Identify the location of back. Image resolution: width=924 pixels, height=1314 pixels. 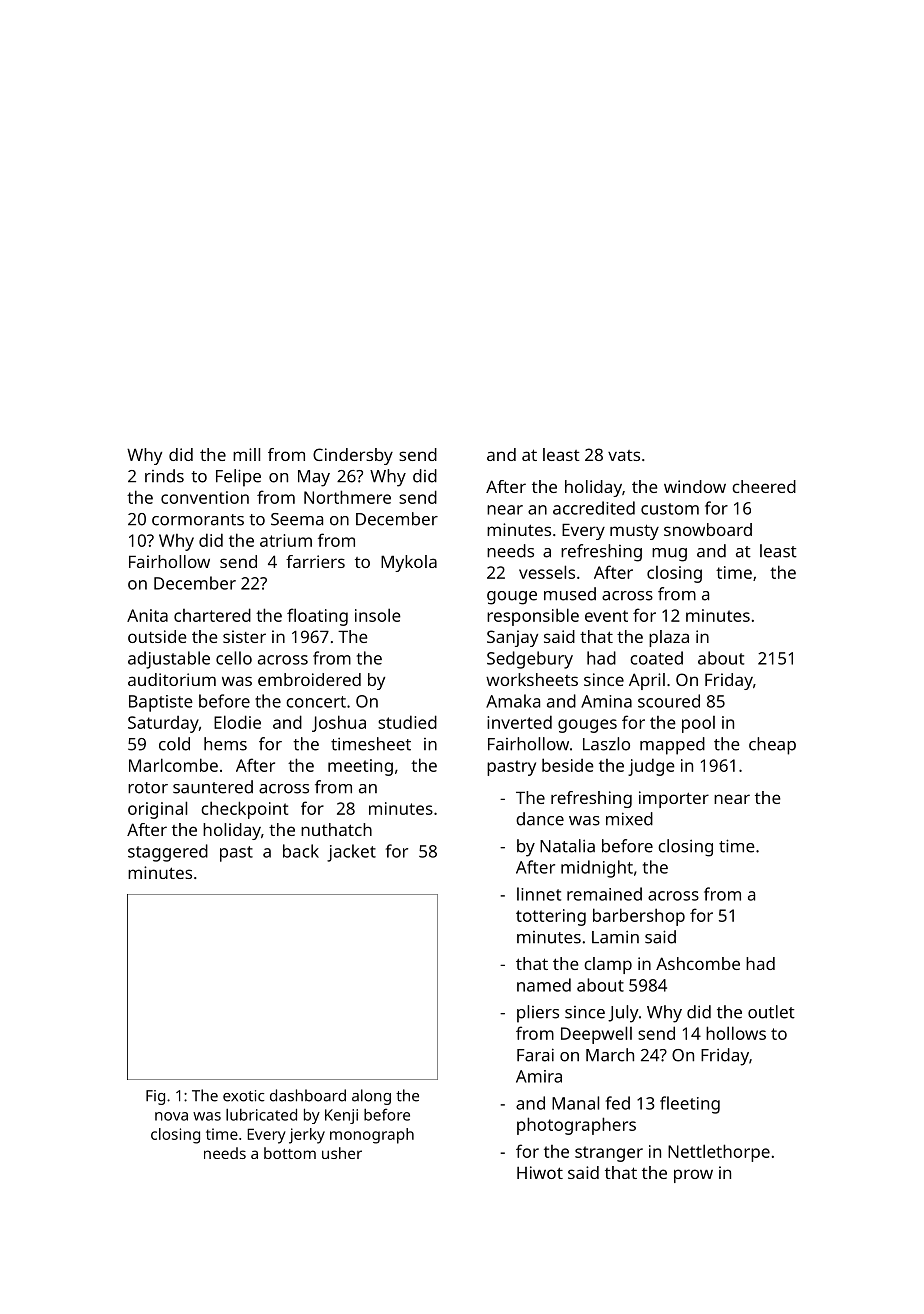
(301, 851).
